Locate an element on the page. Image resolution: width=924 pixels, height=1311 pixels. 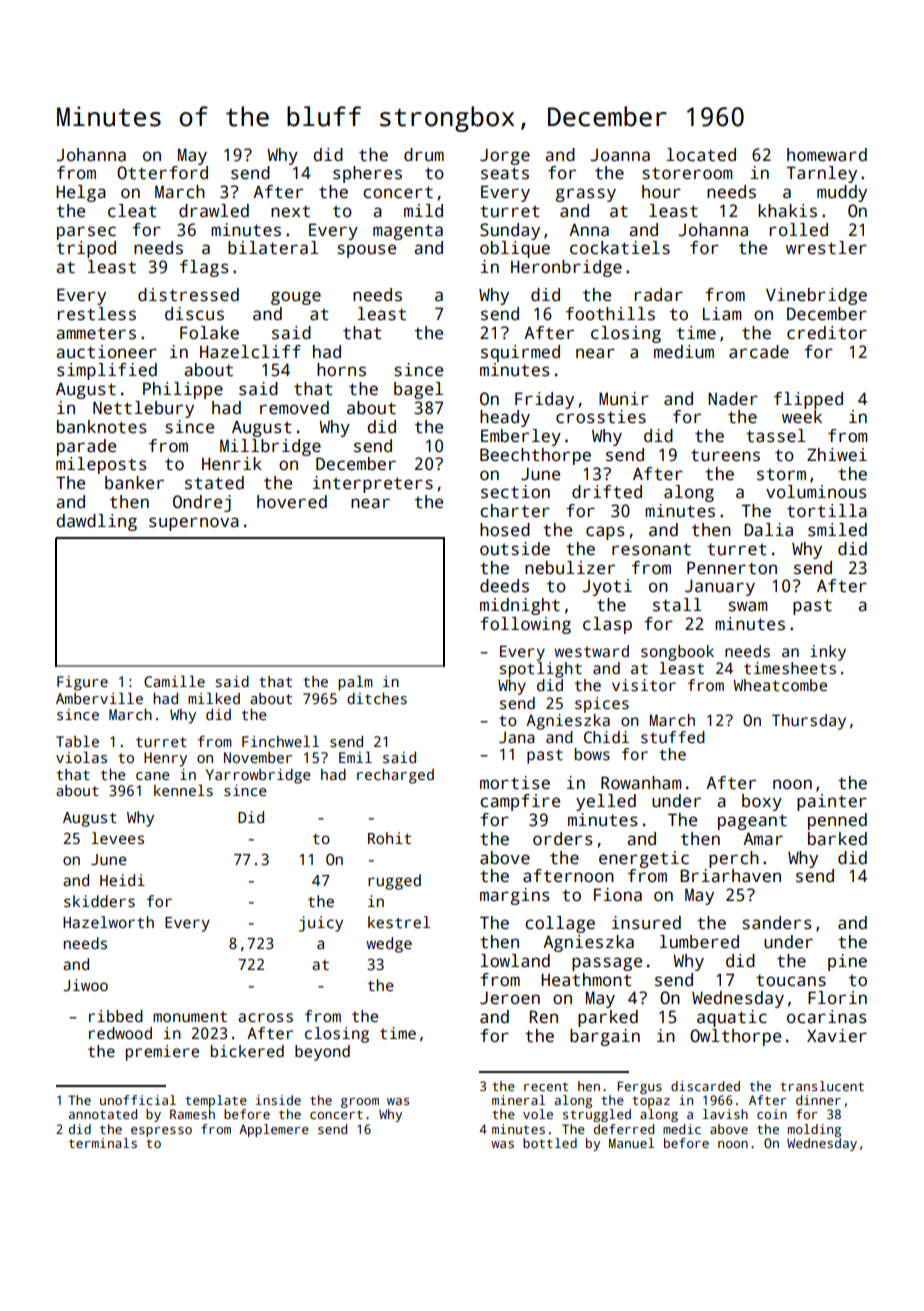
campfire is located at coordinates (520, 802).
